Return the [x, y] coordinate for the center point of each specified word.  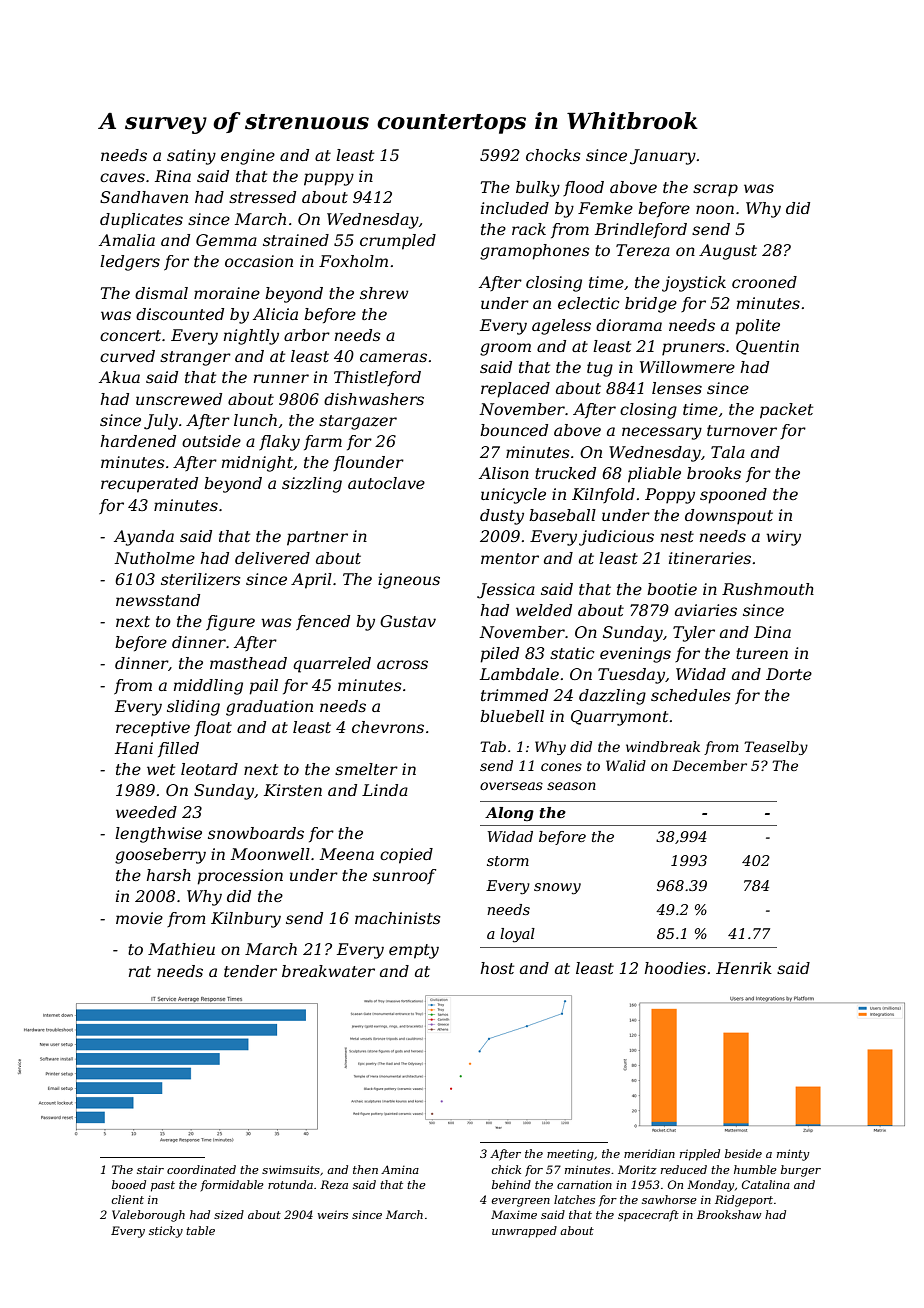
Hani [134, 748]
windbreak [663, 746]
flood [583, 188]
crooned [764, 282]
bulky [538, 189]
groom [505, 349]
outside [211, 441]
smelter [366, 769]
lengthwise [158, 835]
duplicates [141, 221]
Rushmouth [768, 589]
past [163, 1186]
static [572, 653]
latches [574, 1199]
